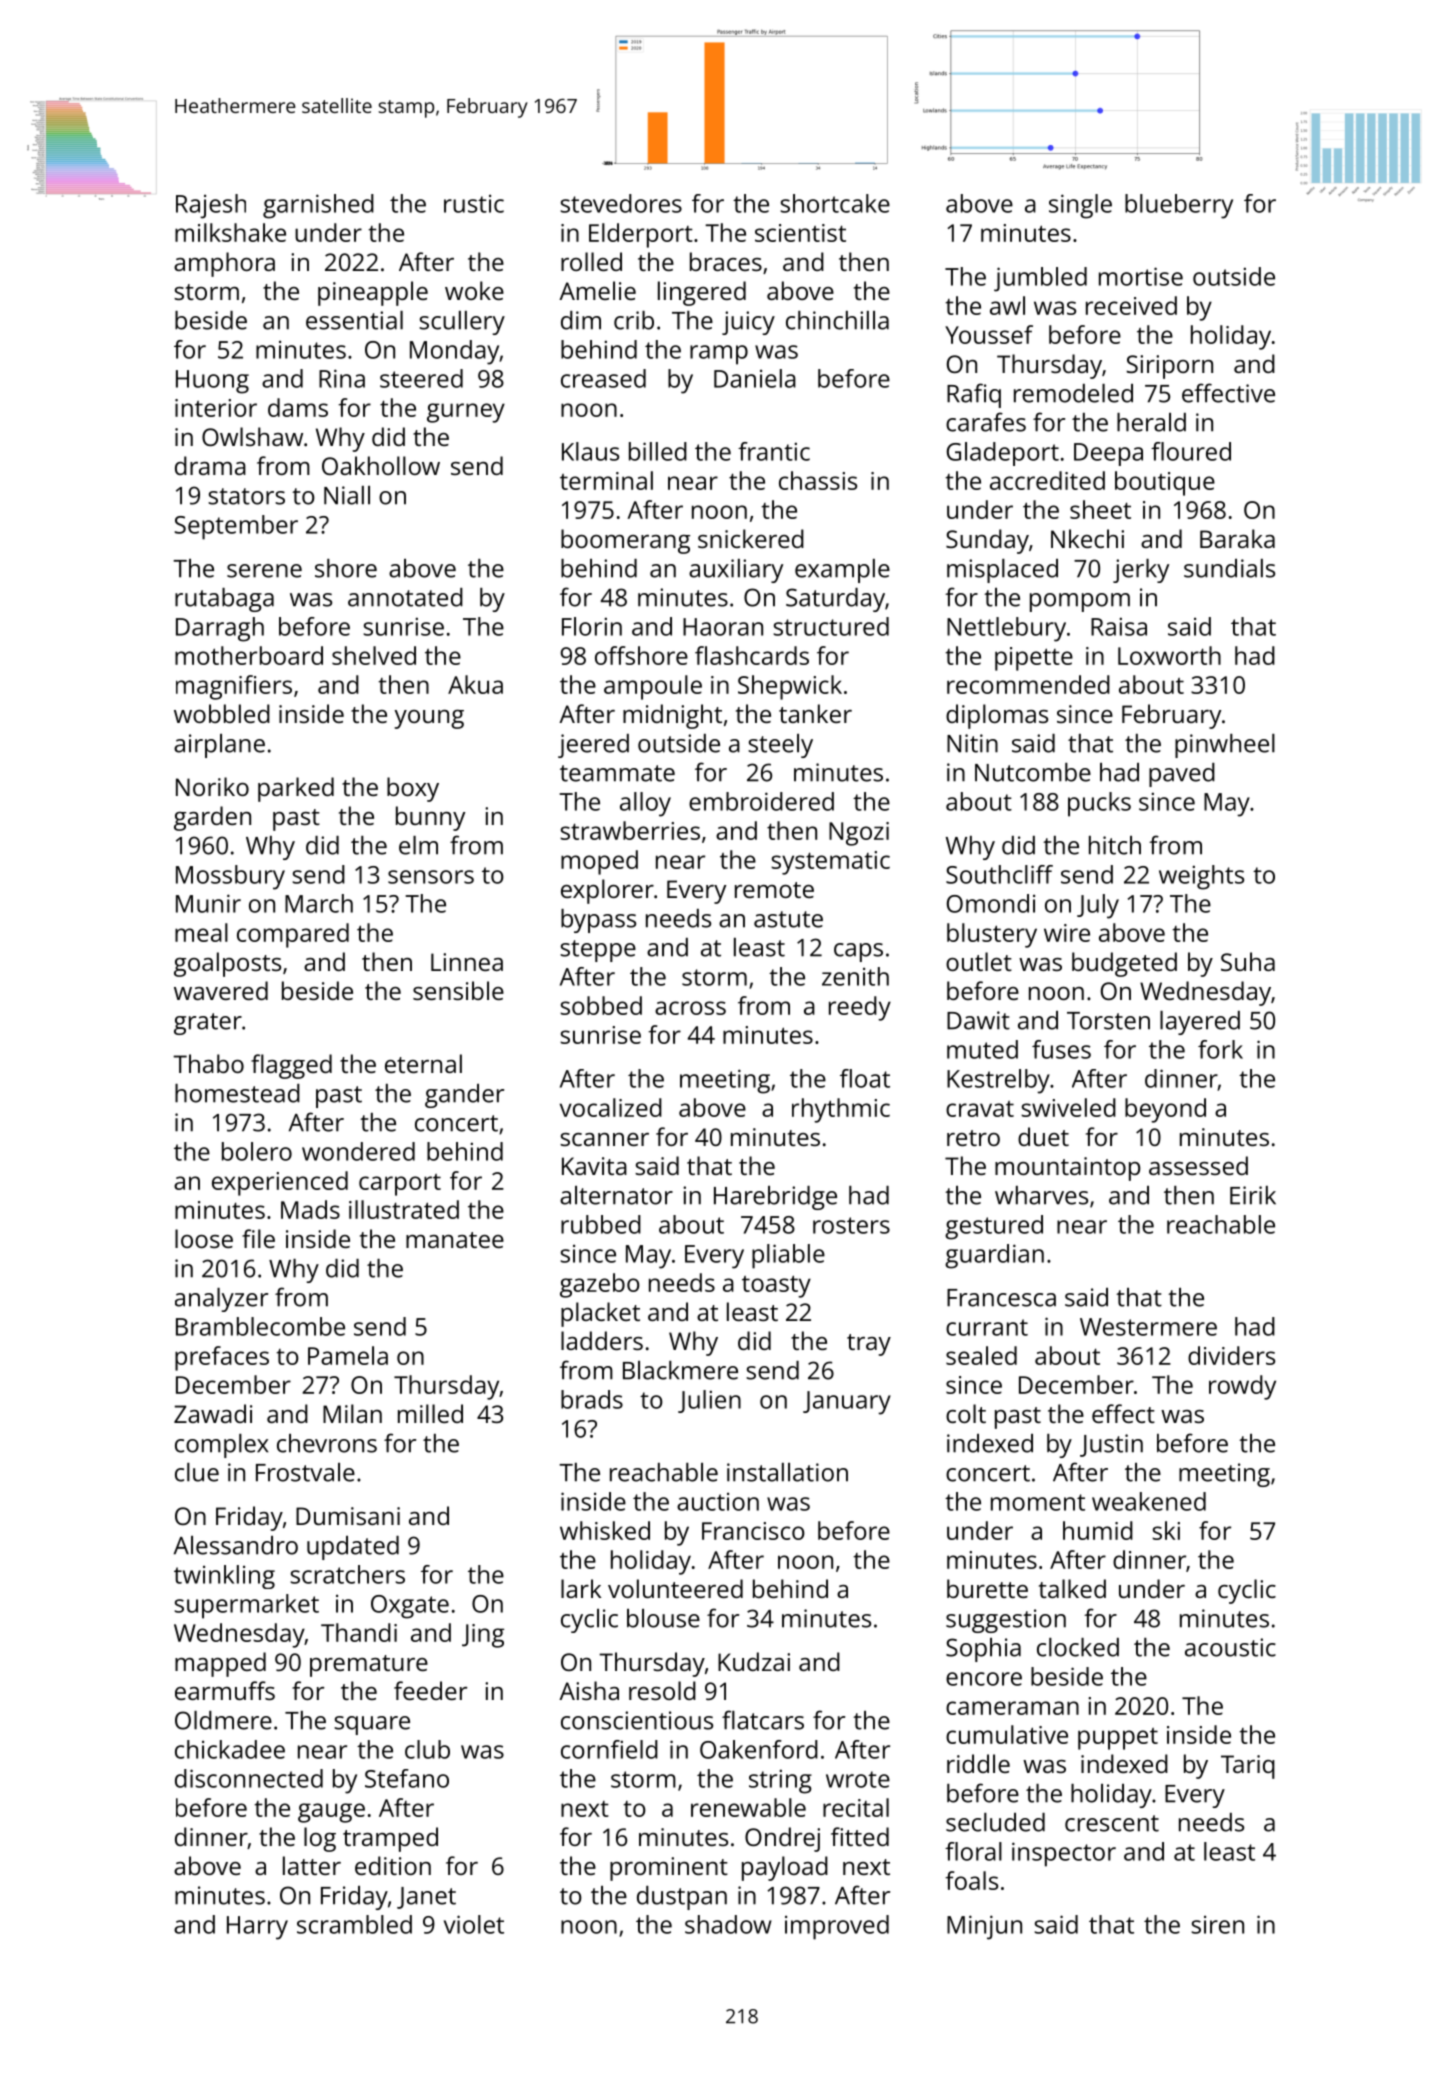 The width and height of the screenshot is (1450, 2100). I want to click on swiveled, so click(1068, 1107).
